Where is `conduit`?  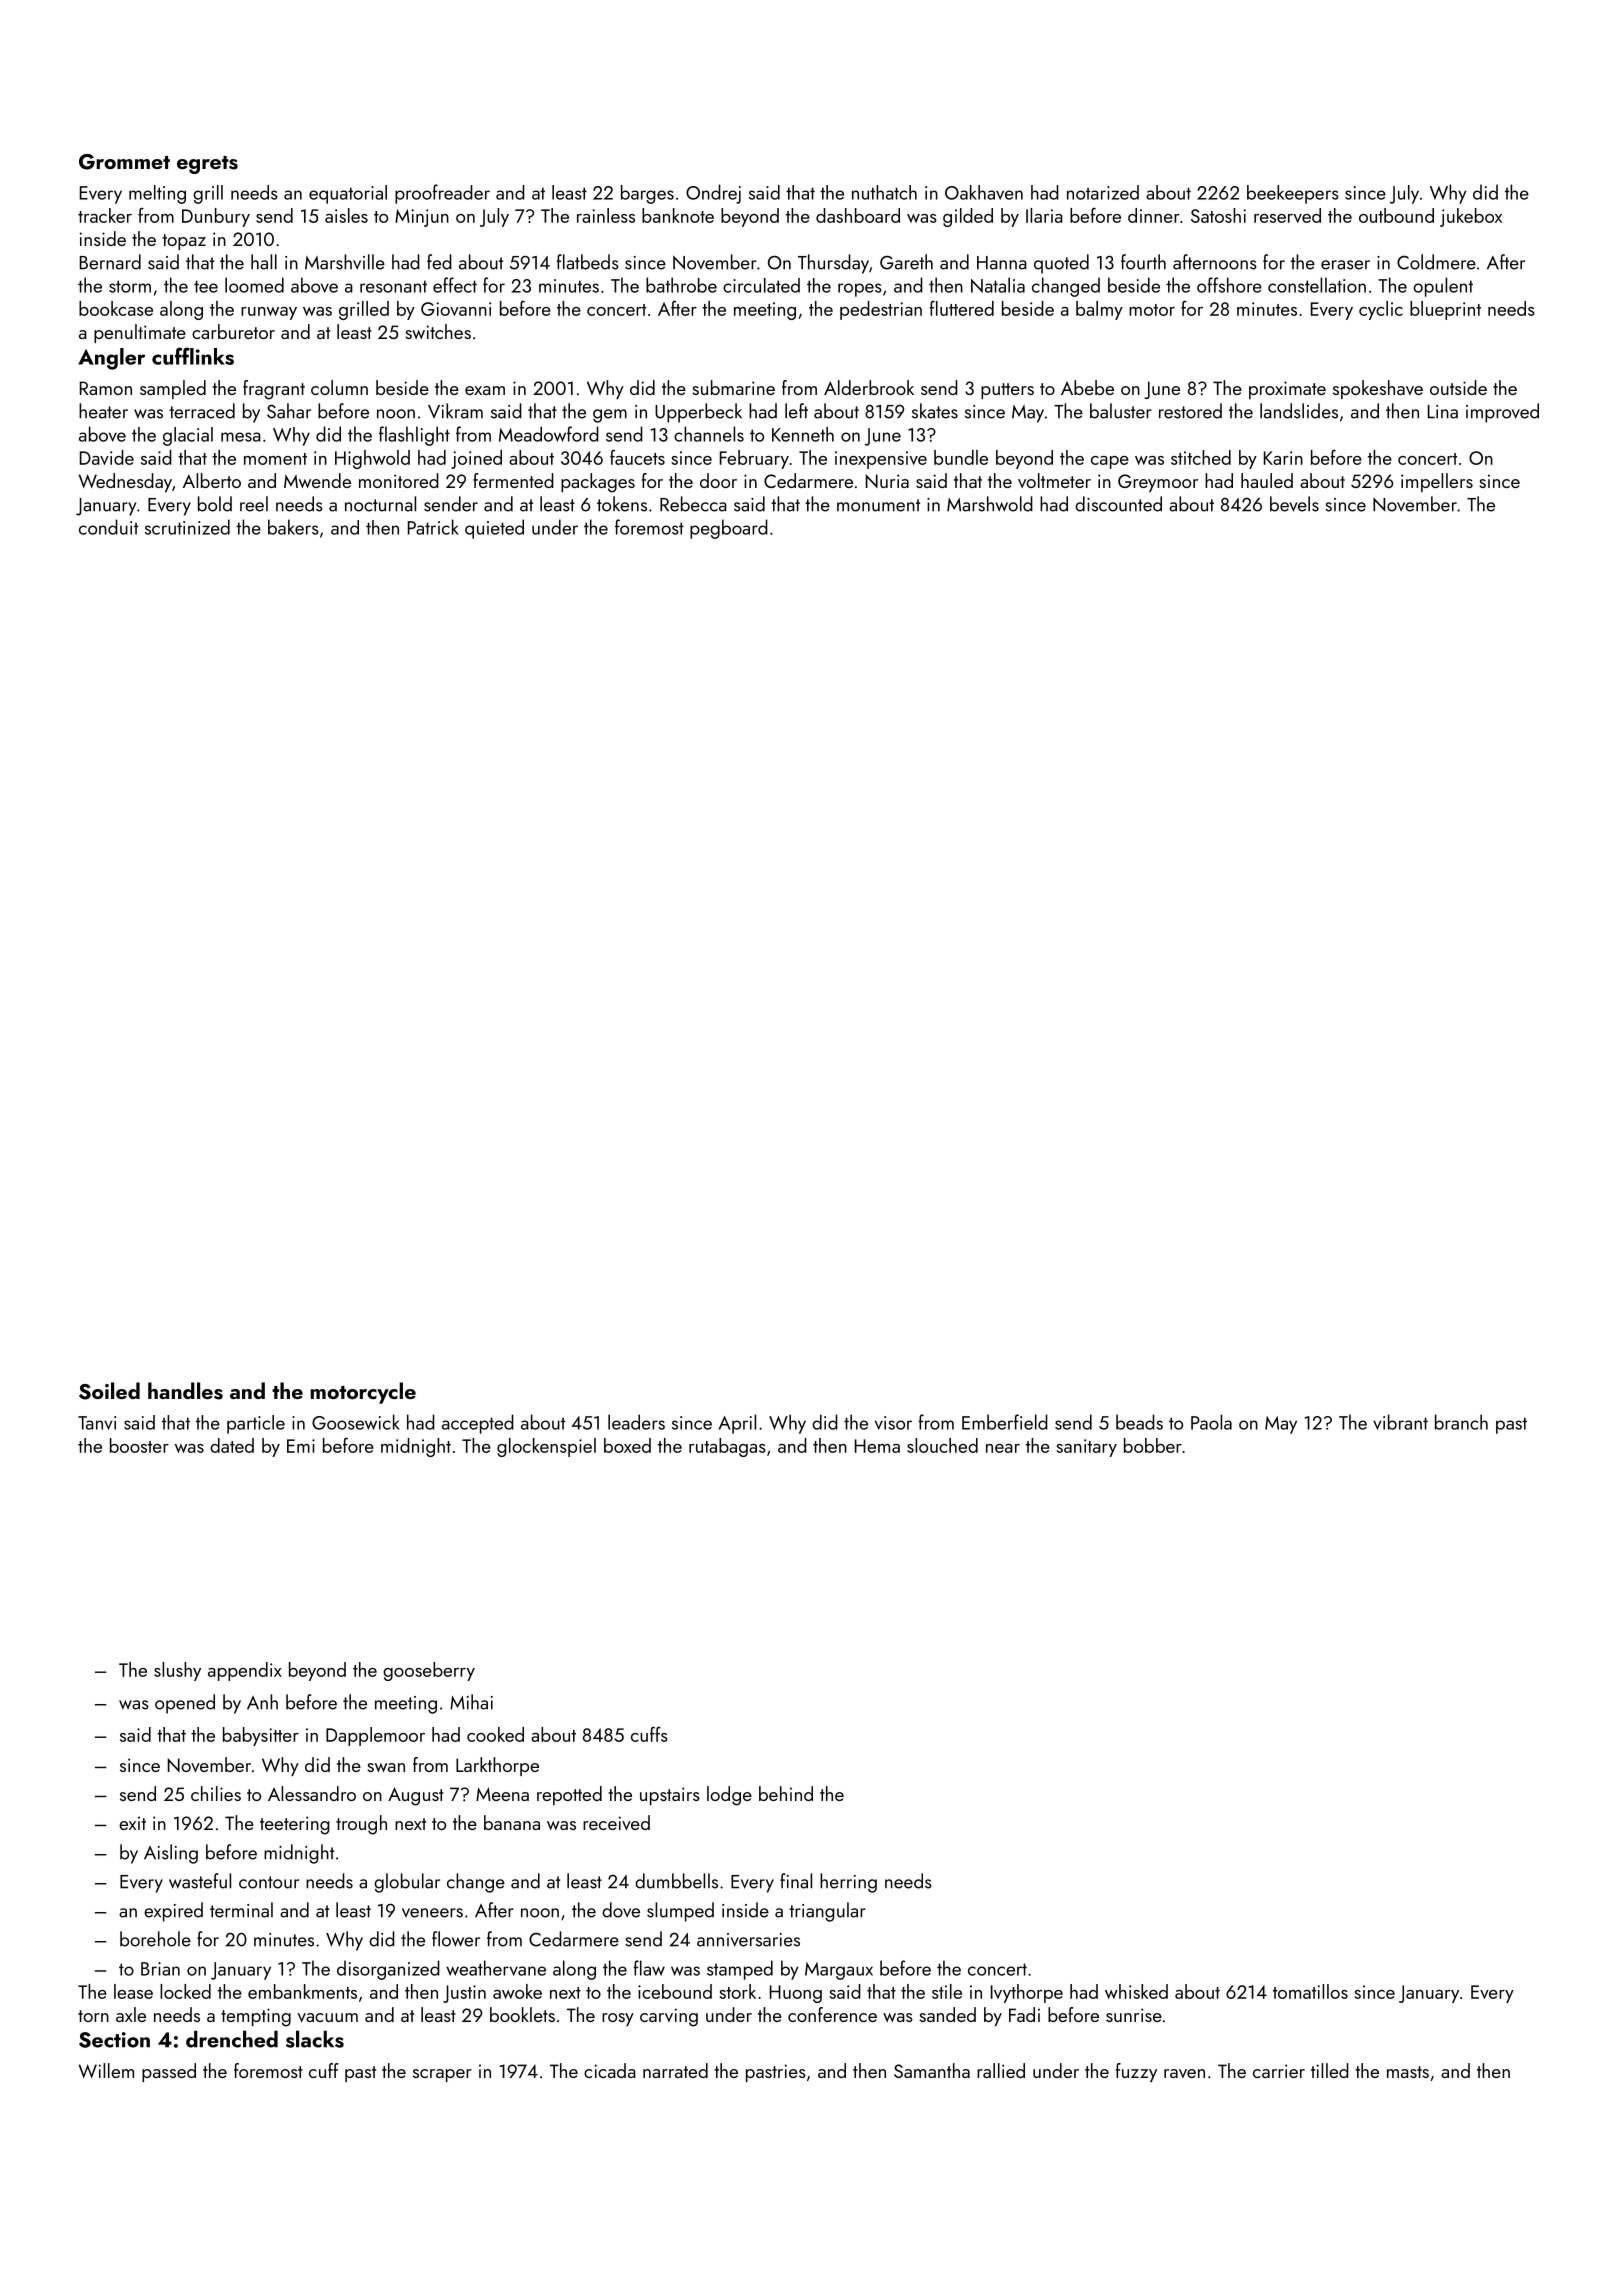 conduit is located at coordinates (108, 527).
